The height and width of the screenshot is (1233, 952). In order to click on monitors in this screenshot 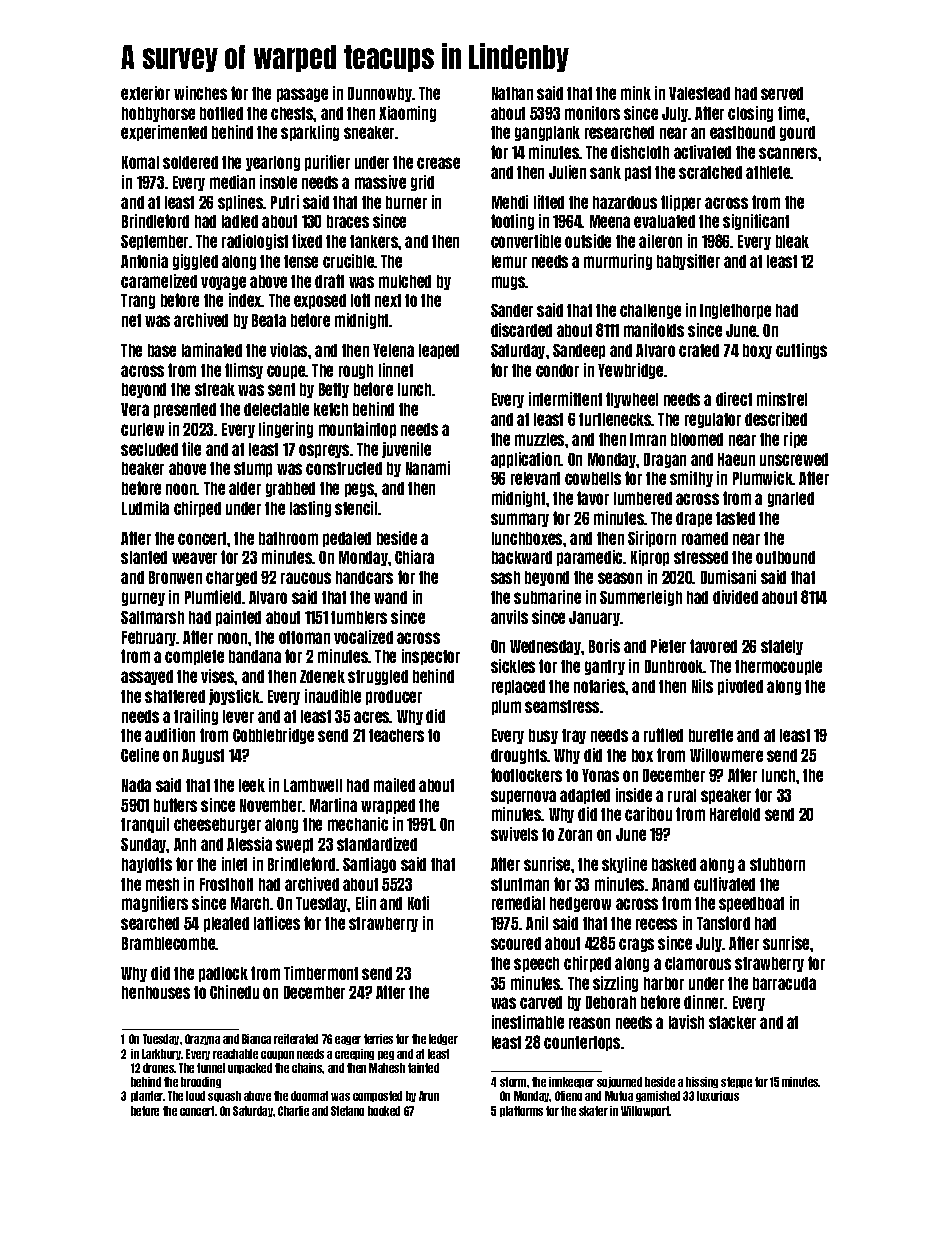, I will do `click(592, 113)`.
